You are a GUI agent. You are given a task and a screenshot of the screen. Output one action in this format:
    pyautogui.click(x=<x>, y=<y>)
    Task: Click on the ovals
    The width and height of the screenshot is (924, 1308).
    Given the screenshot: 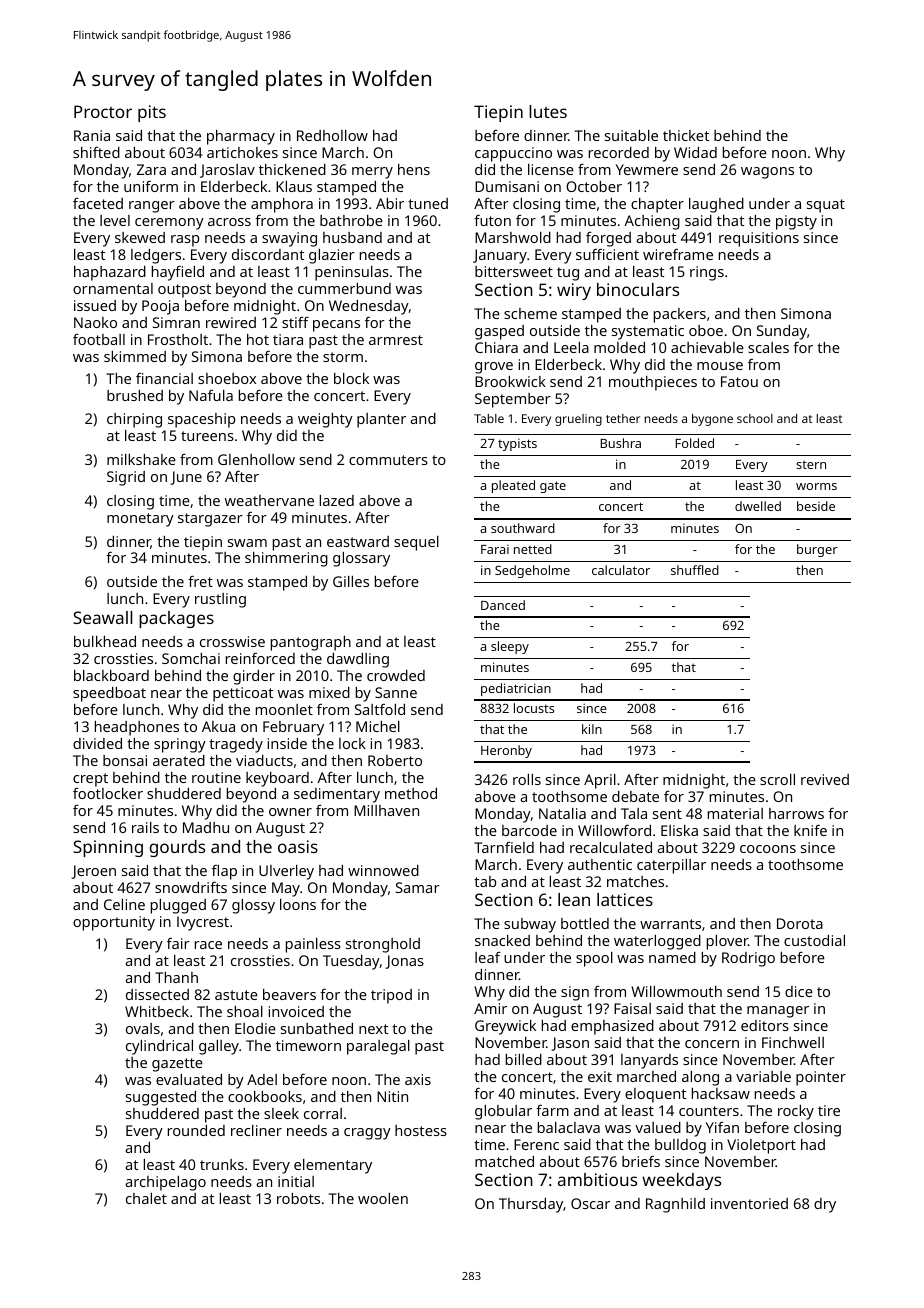 What is the action you would take?
    pyautogui.click(x=143, y=1028)
